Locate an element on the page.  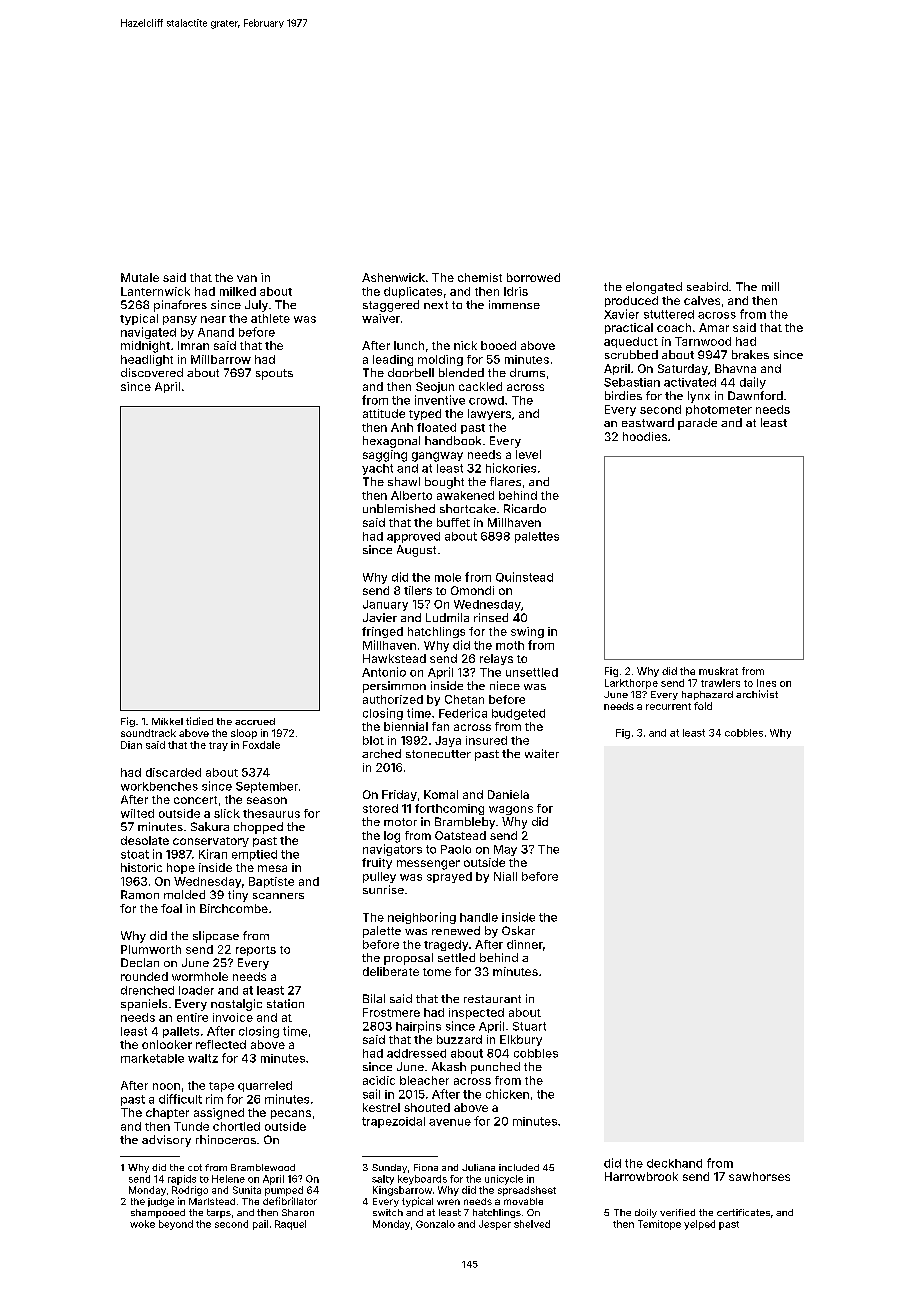
muskrat is located at coordinates (718, 671).
